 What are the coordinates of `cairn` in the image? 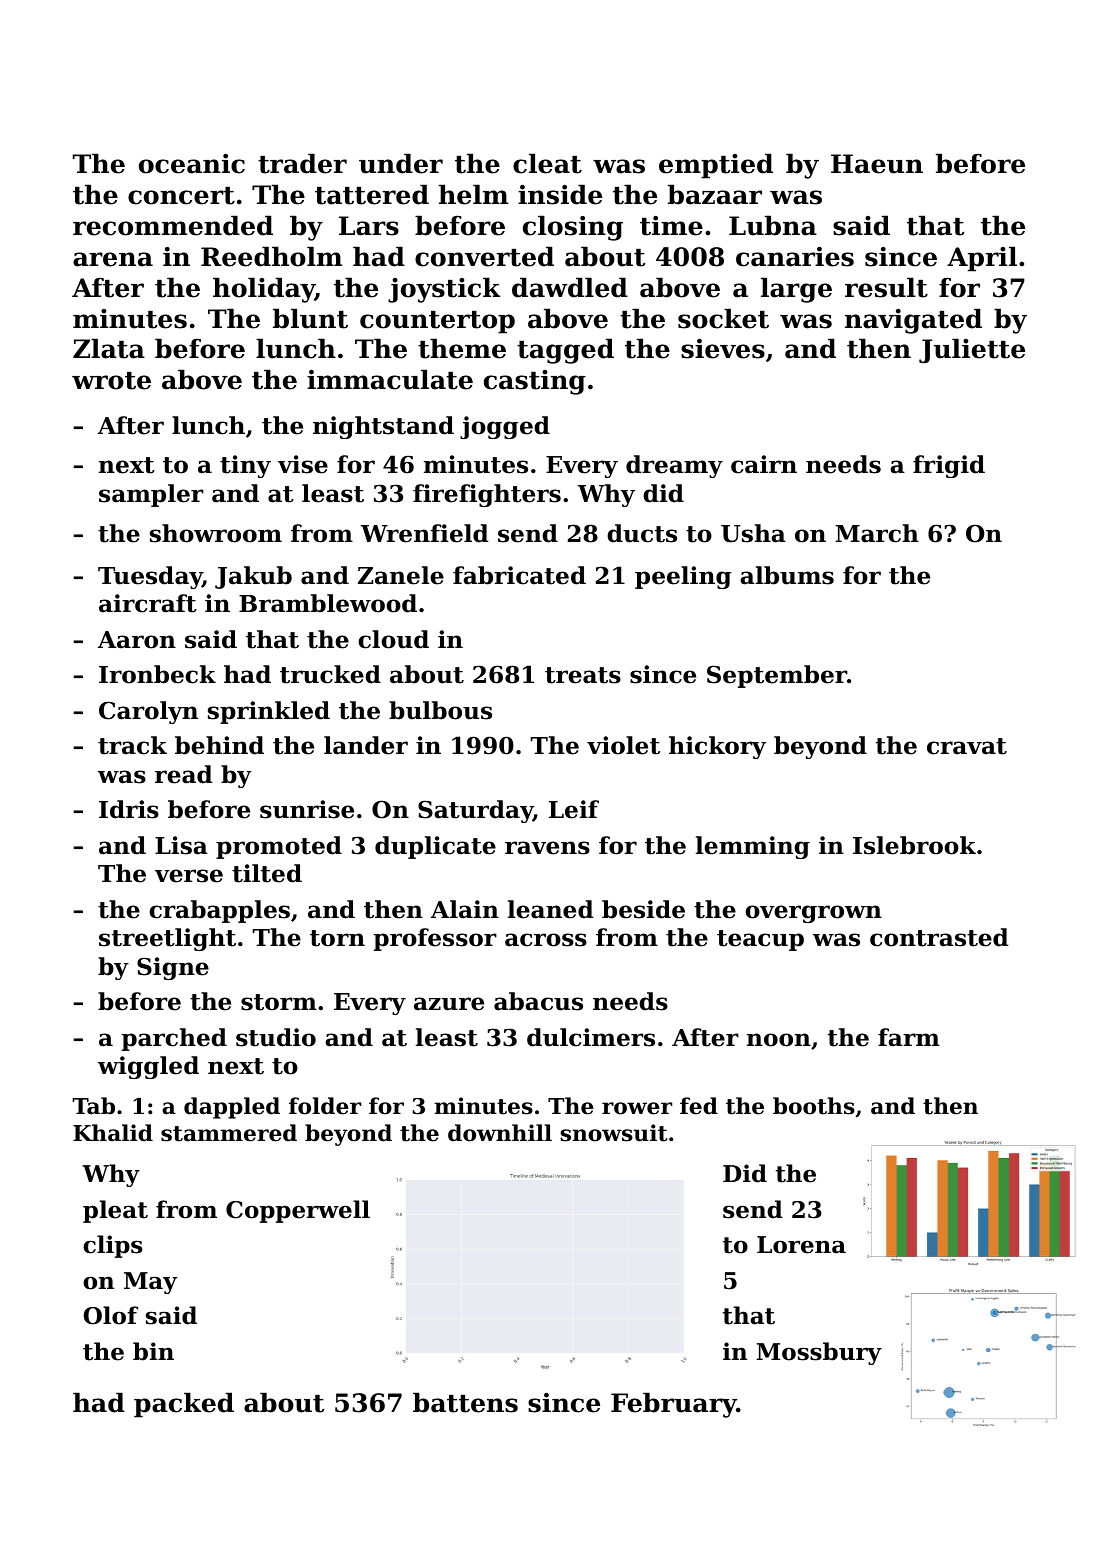 It's located at (764, 464).
